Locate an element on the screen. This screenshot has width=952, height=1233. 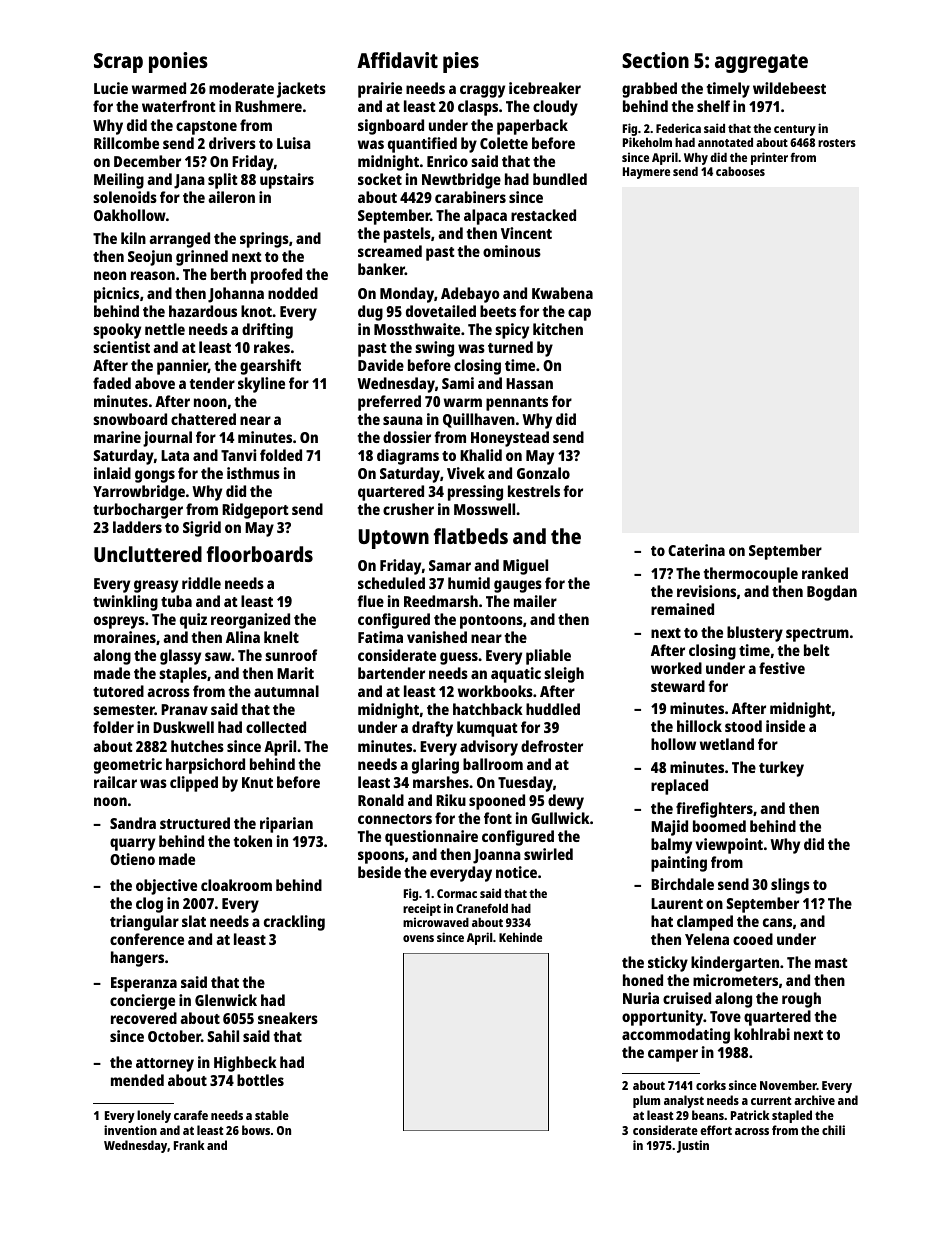
Nuria is located at coordinates (641, 998).
